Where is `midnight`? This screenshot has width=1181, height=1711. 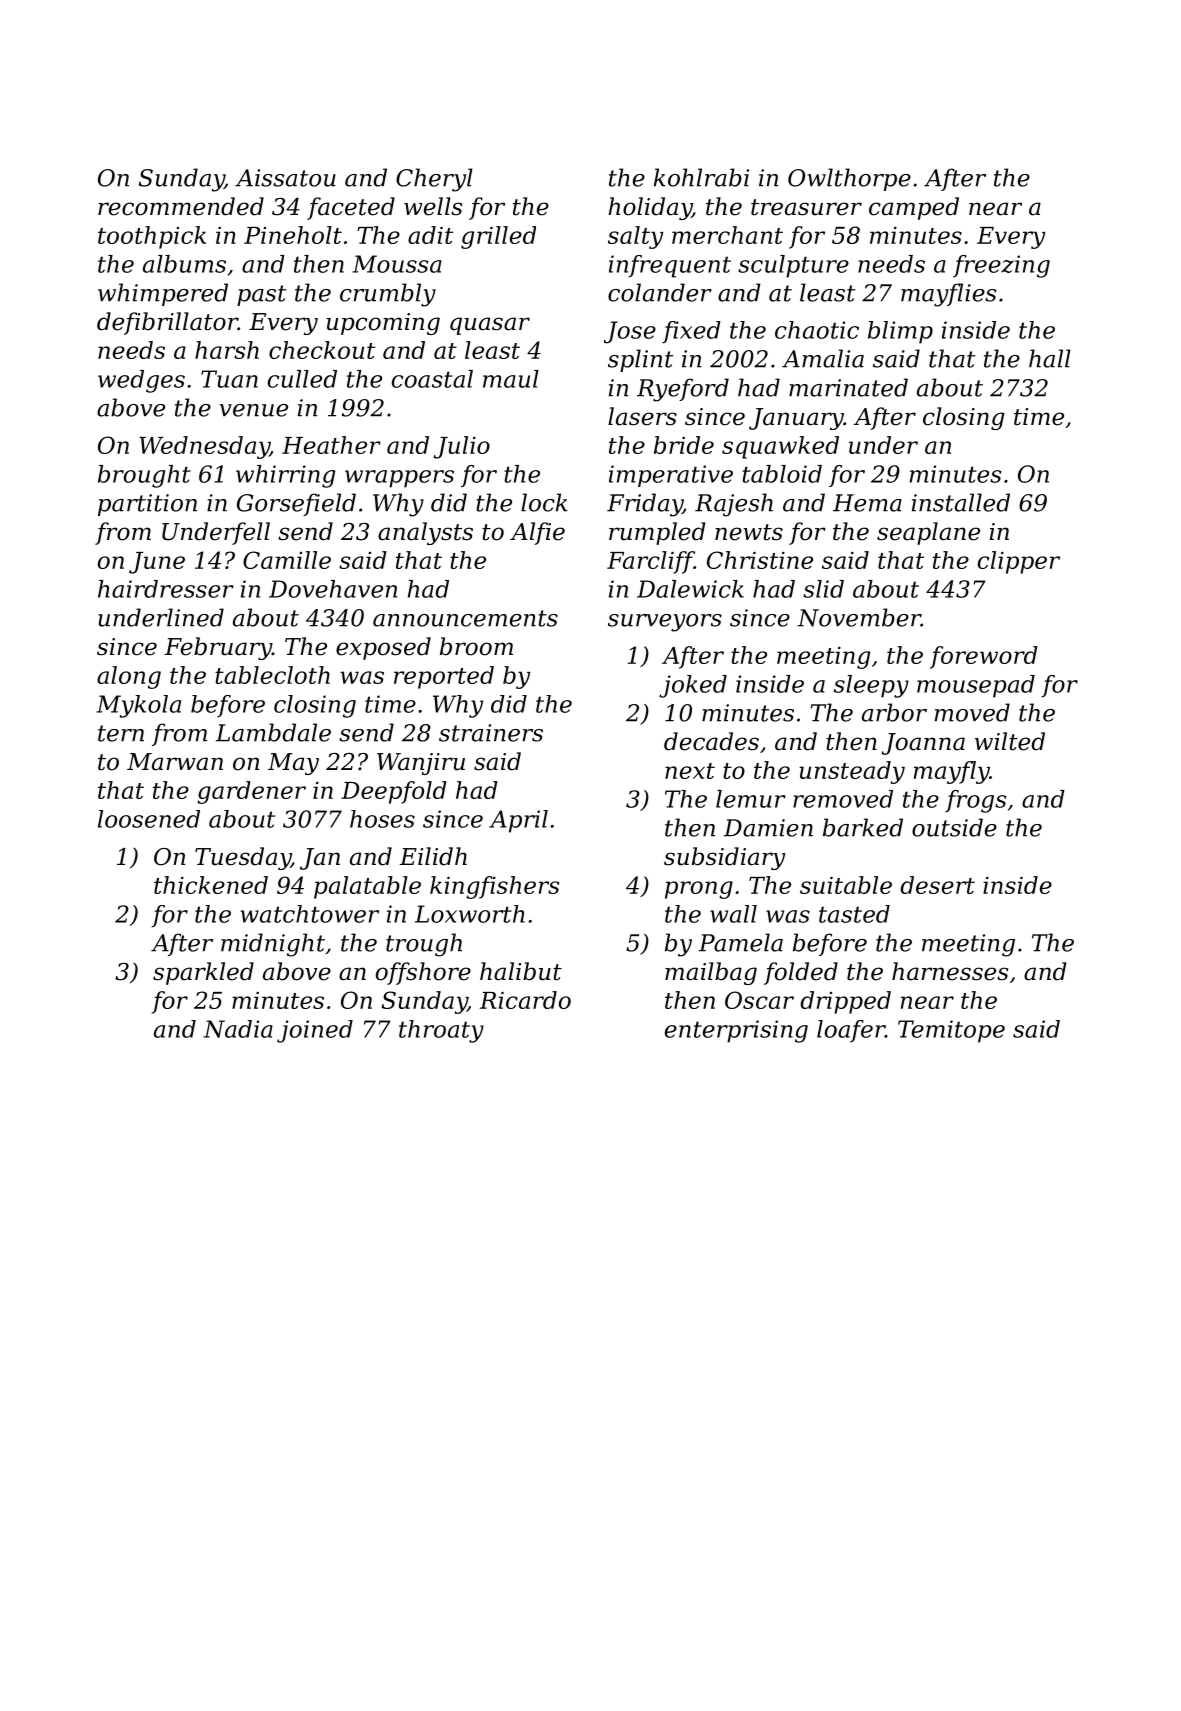 midnight is located at coordinates (273, 945).
